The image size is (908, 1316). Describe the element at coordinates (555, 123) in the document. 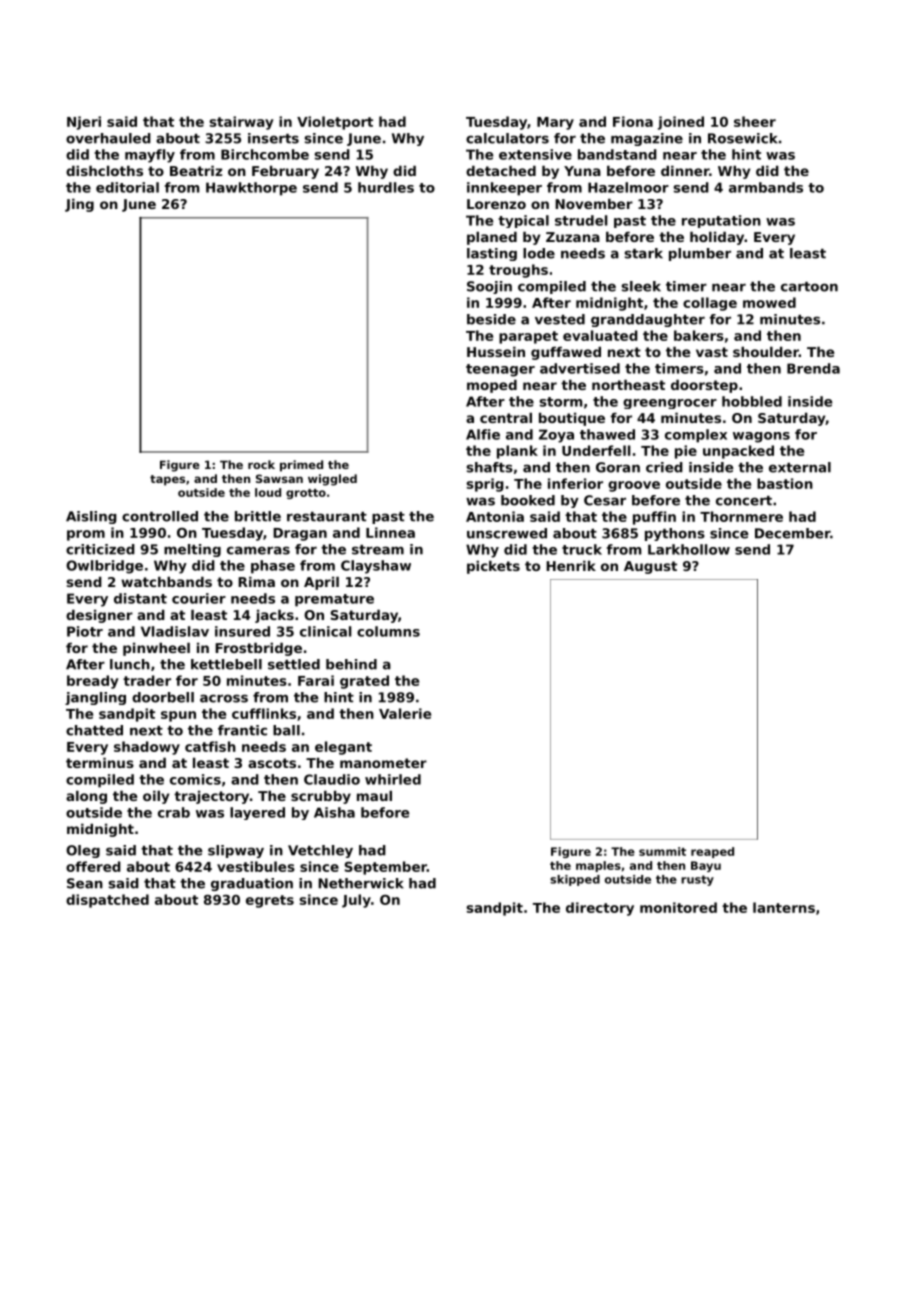

I see `Mary` at that location.
